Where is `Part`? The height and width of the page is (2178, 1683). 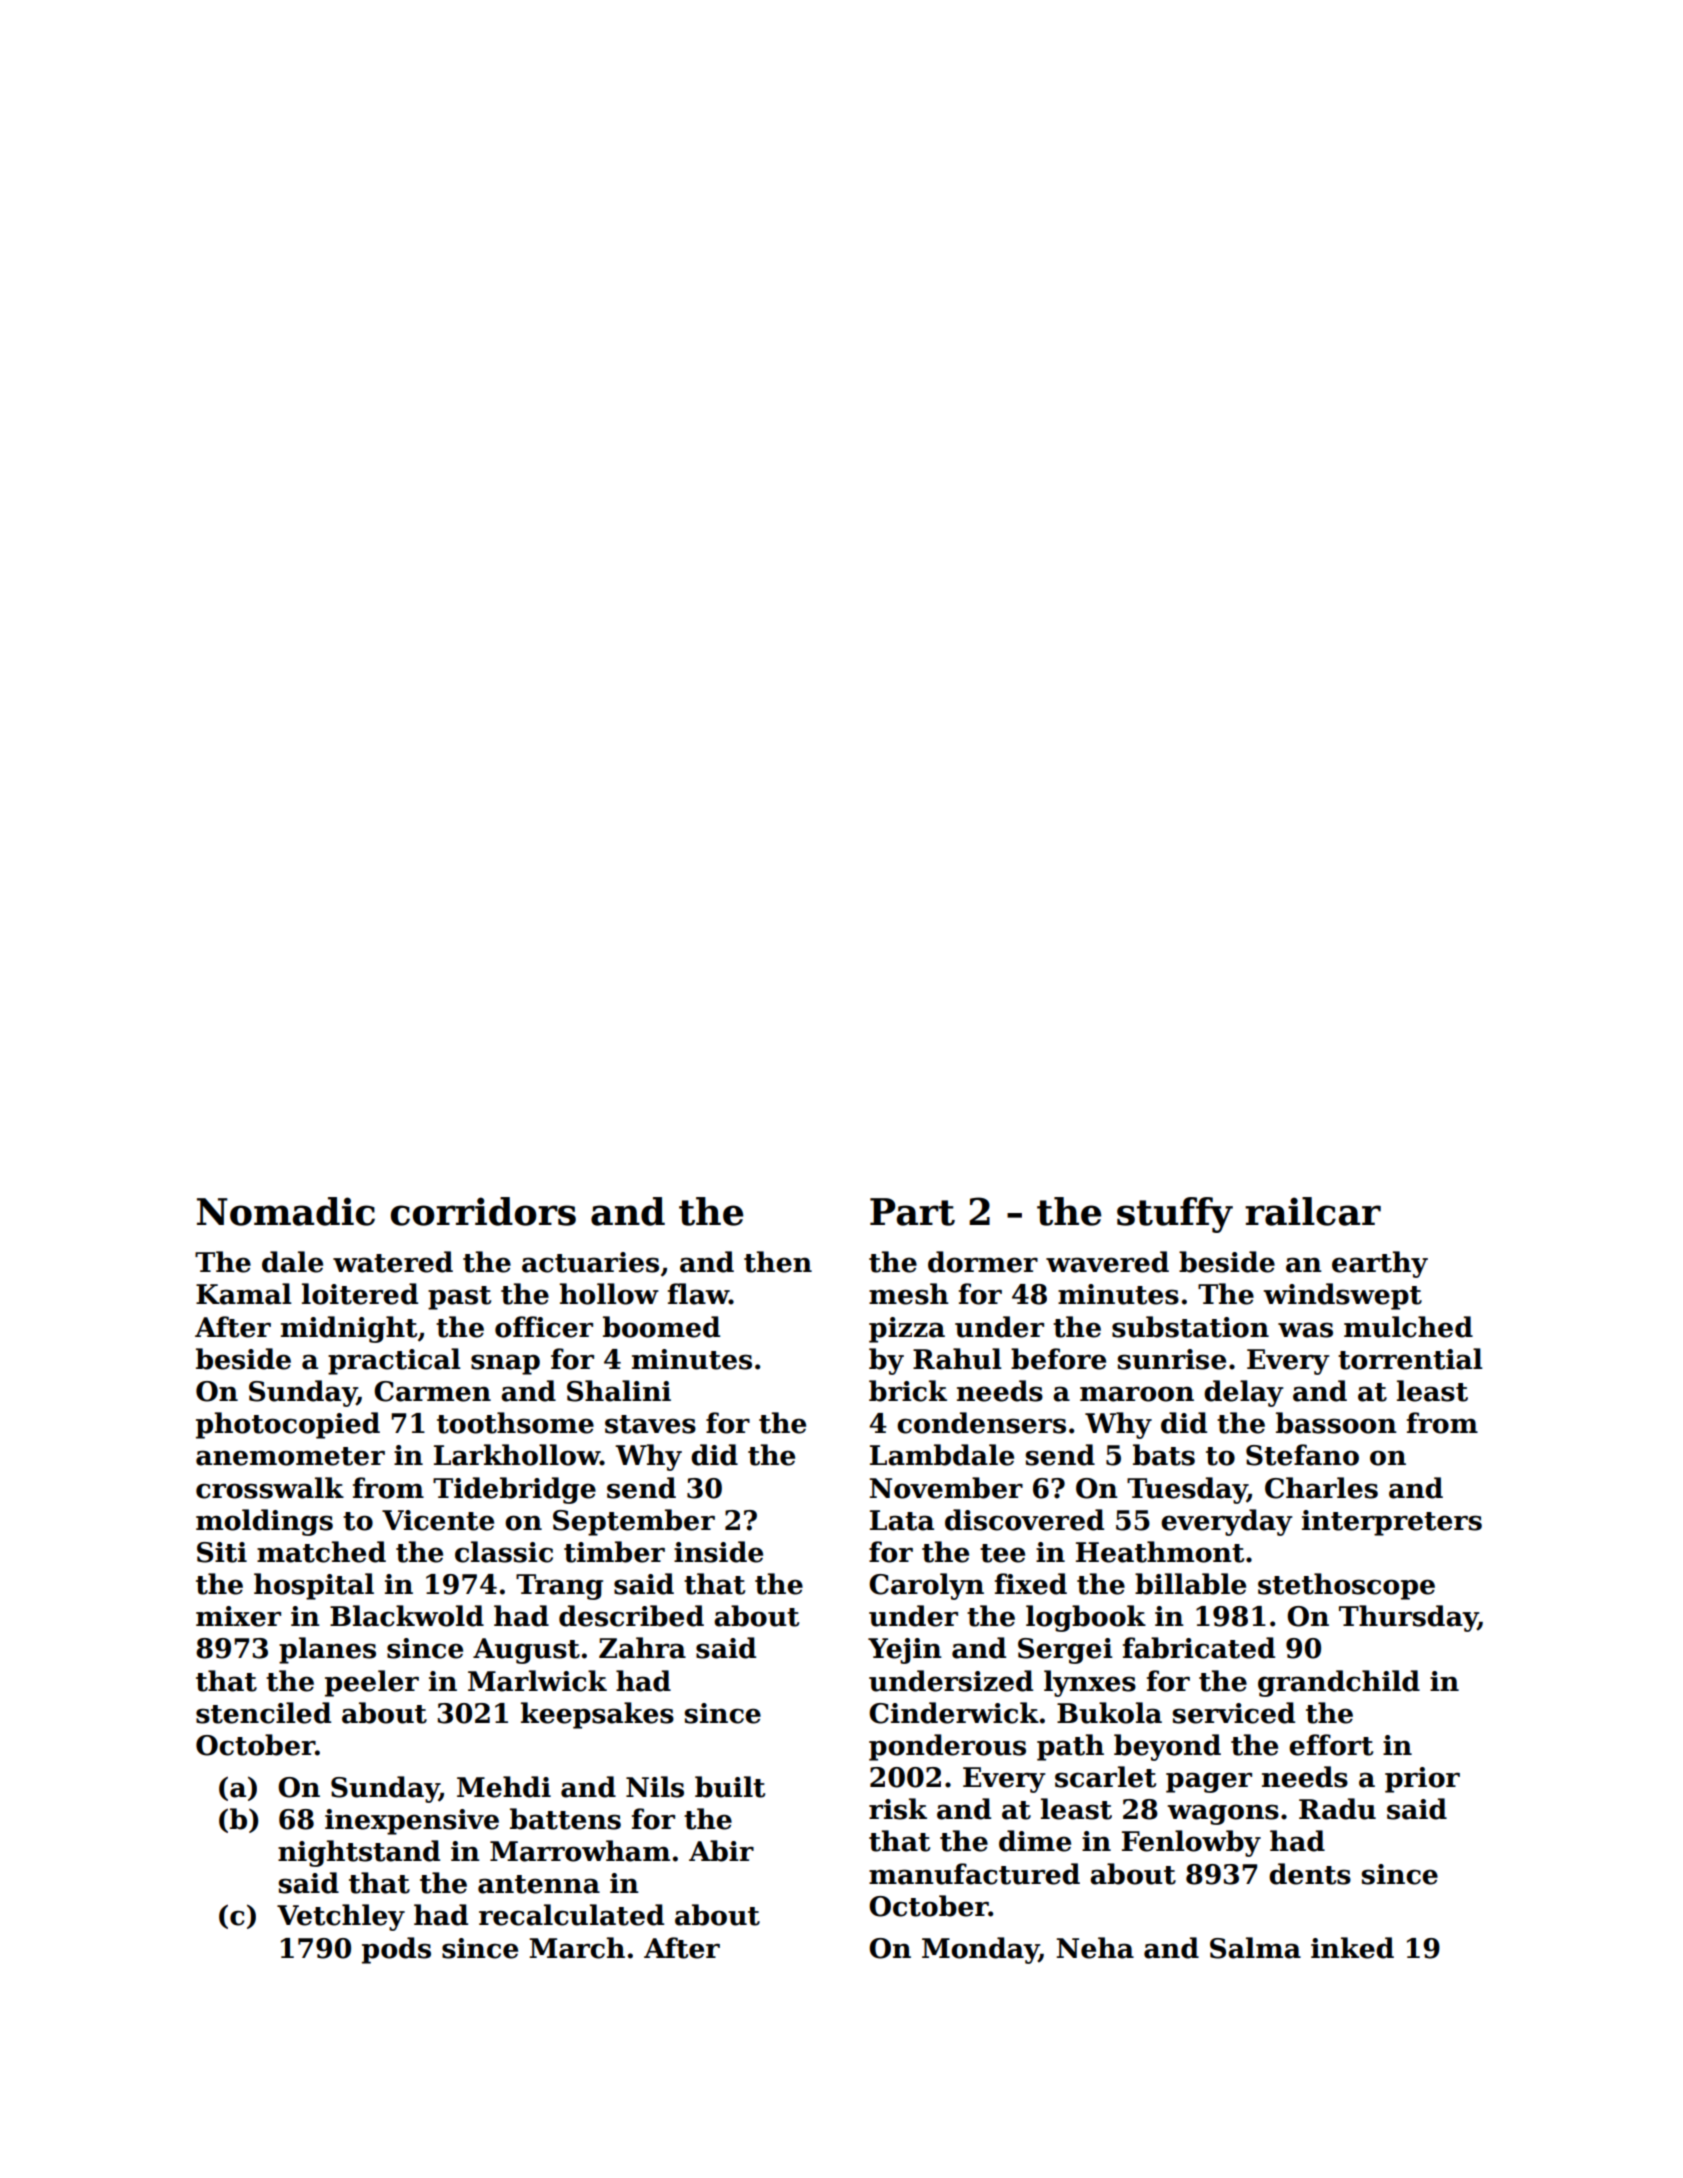
Part is located at coordinates (912, 1212).
